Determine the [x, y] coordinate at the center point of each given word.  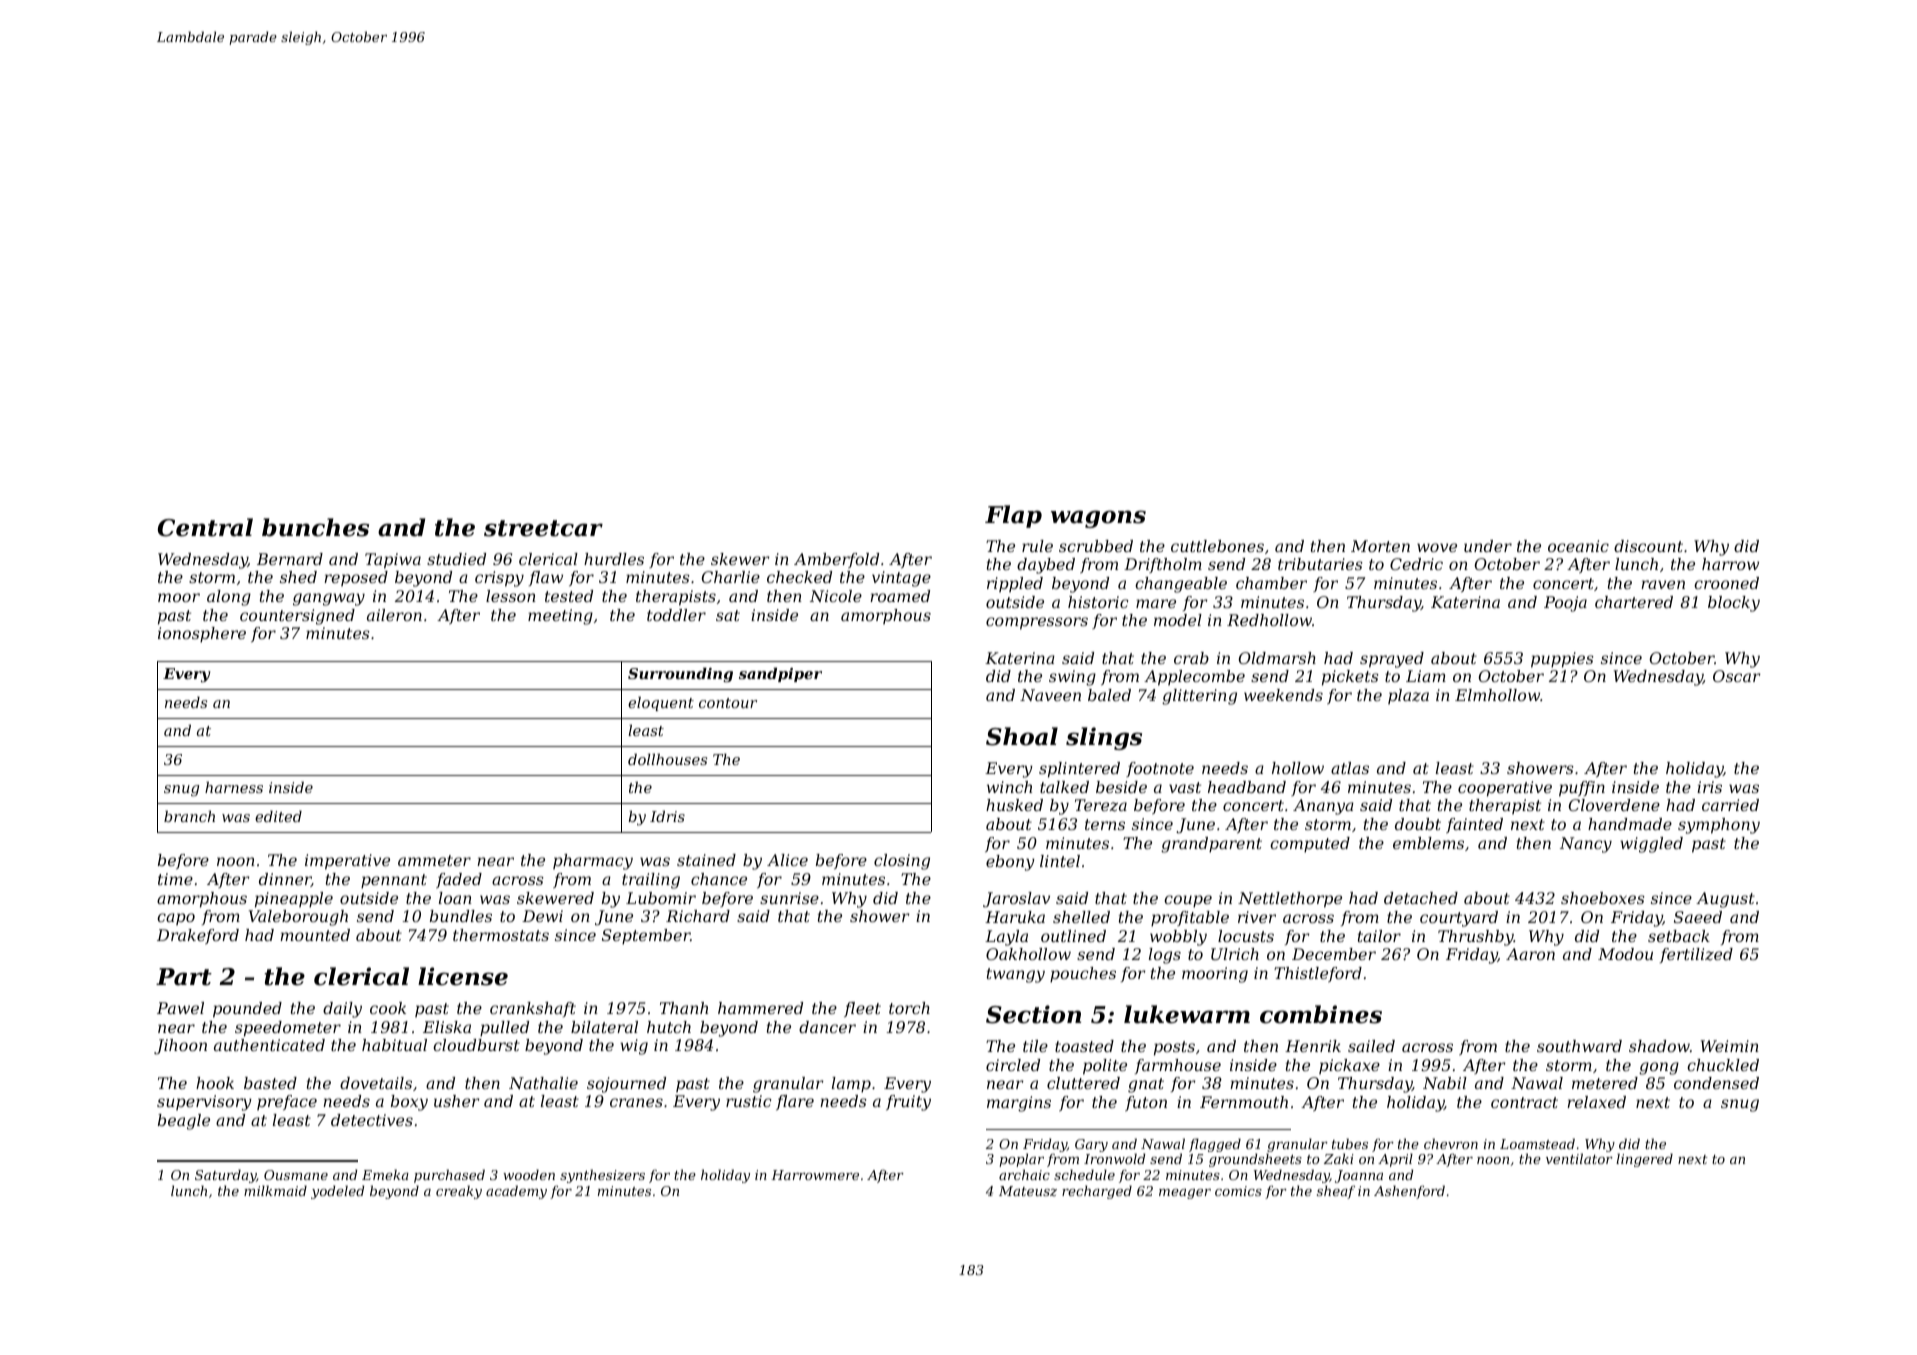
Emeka [385, 1174]
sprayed [1392, 660]
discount [1648, 546]
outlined [1073, 936]
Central [205, 527]
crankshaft [533, 1009]
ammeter [434, 860]
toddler [676, 615]
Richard [698, 916]
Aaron [1530, 954]
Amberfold [836, 560]
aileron [394, 615]
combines [1321, 1014]
